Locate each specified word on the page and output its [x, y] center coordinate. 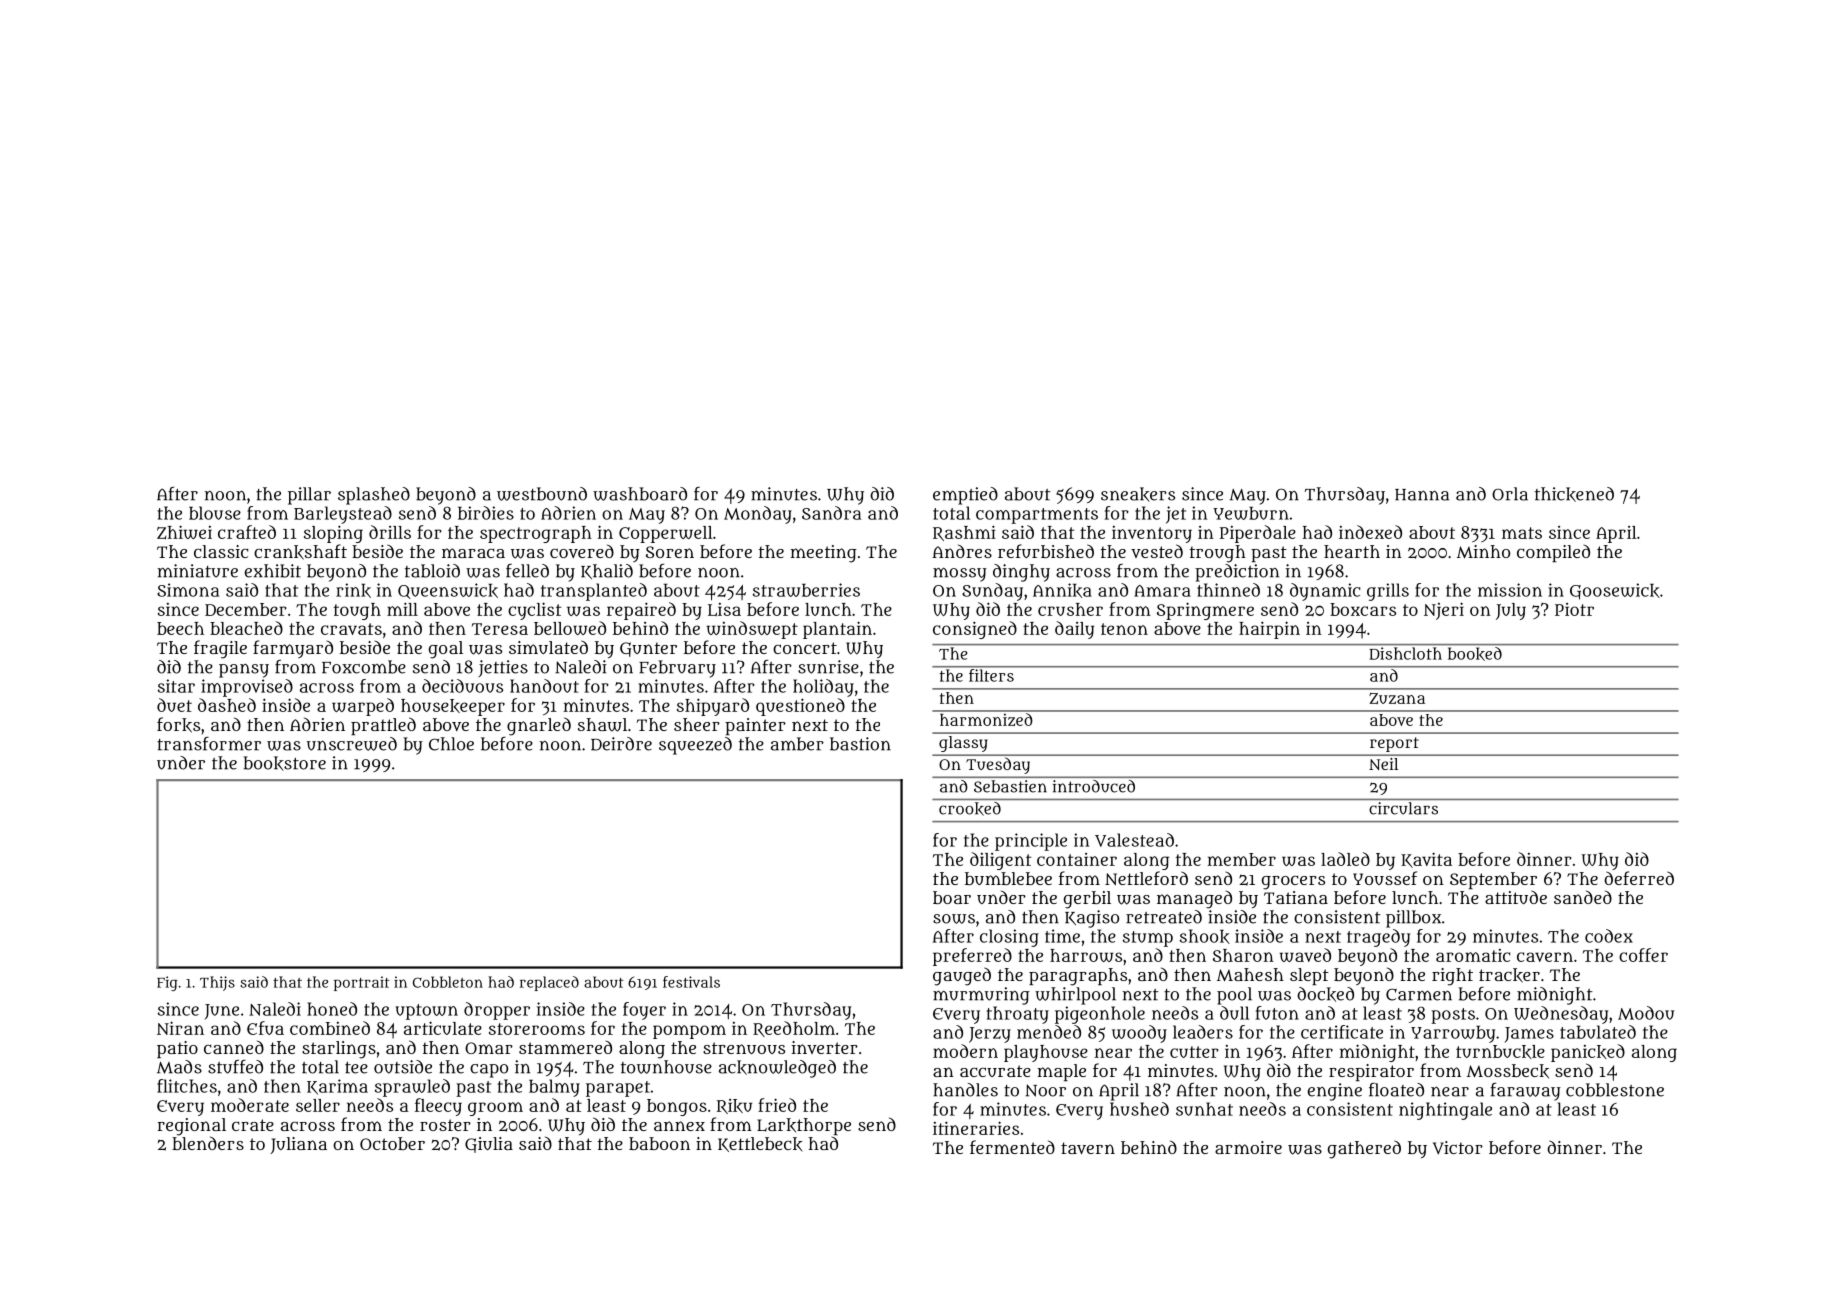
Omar [489, 1048]
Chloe [451, 744]
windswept [752, 630]
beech [180, 628]
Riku [734, 1106]
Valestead [1134, 840]
